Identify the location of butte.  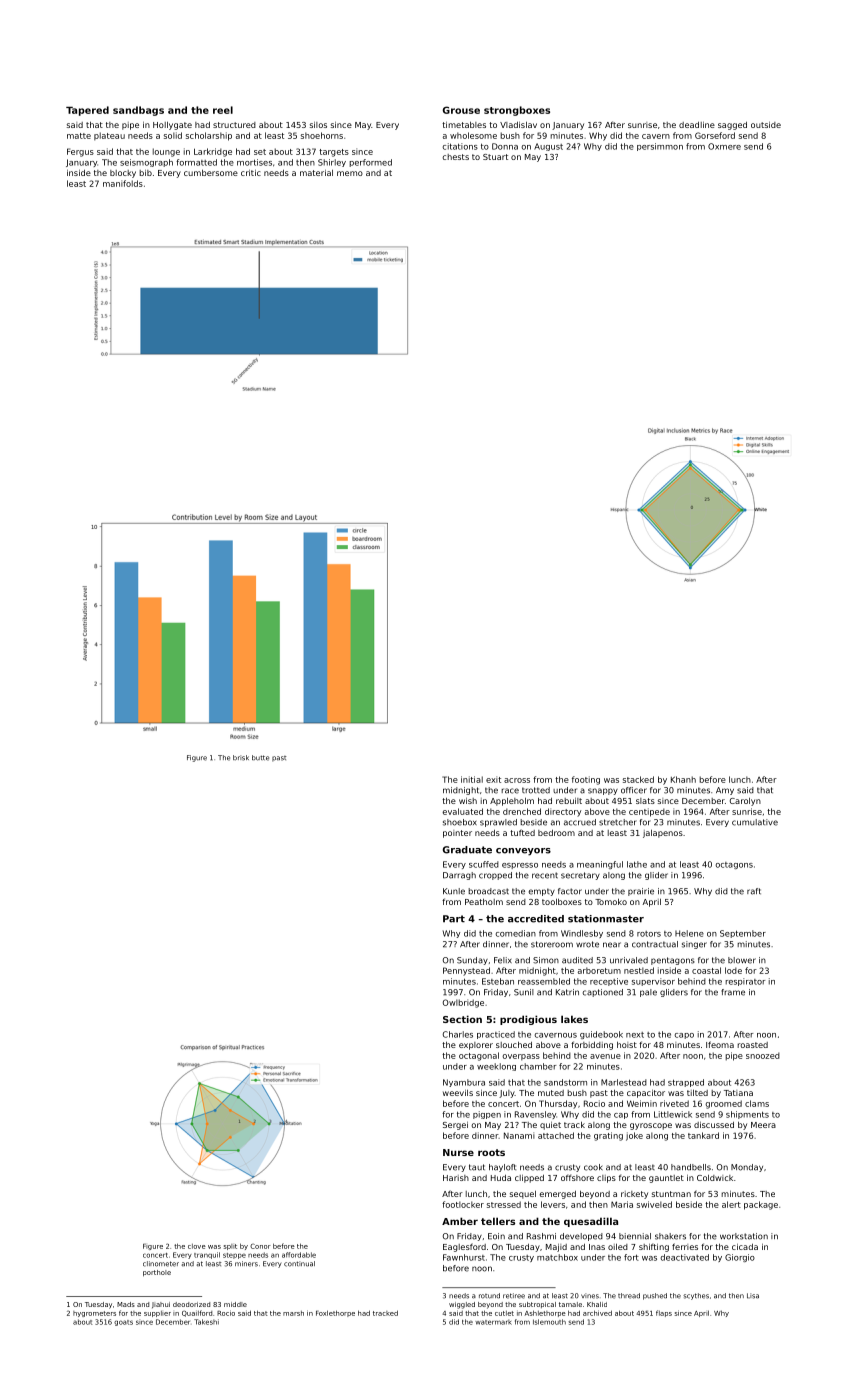
(260, 758).
